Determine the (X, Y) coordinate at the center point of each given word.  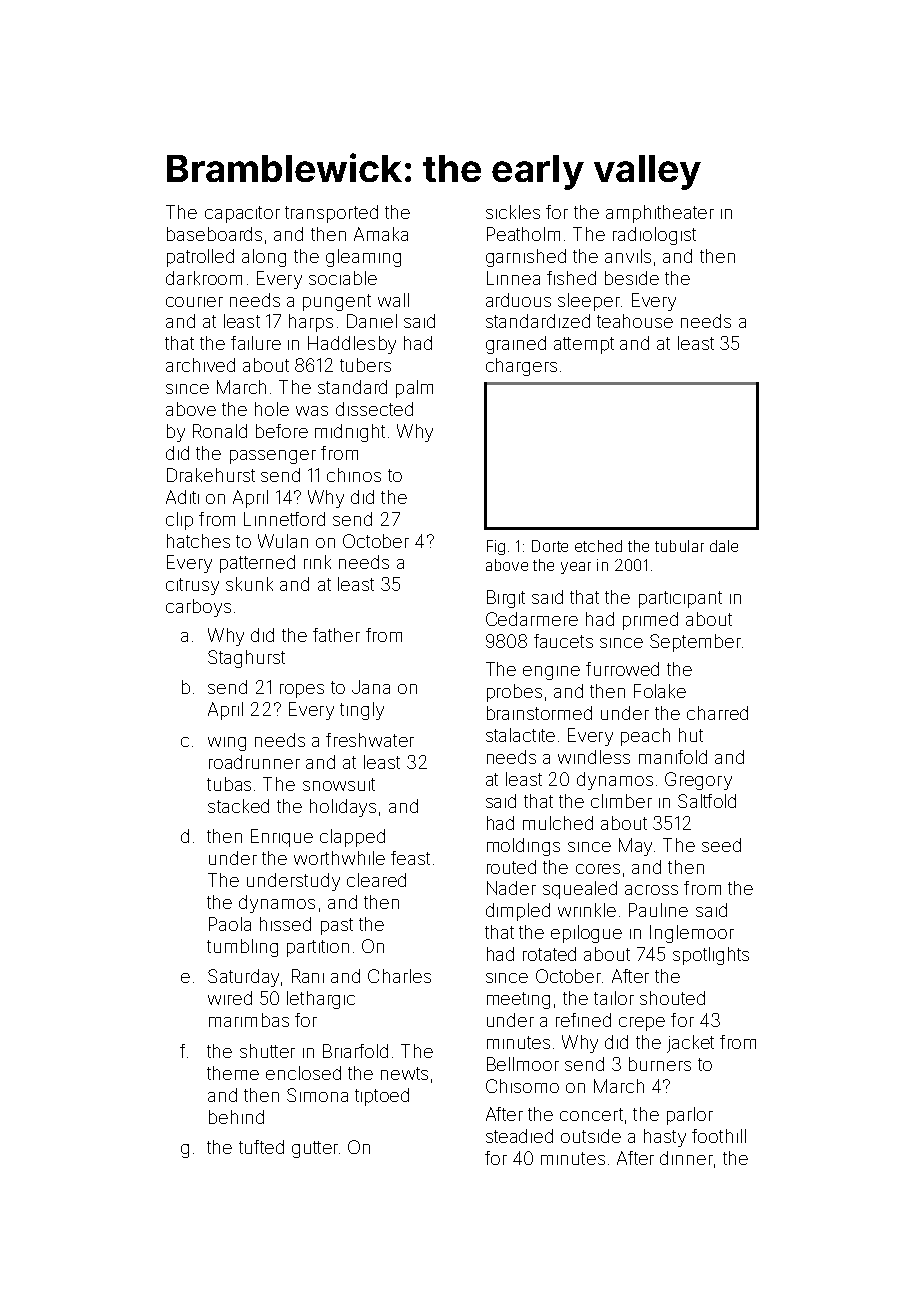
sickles (513, 212)
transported (331, 214)
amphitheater (660, 214)
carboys (198, 608)
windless (594, 757)
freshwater (370, 740)
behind (236, 1117)
